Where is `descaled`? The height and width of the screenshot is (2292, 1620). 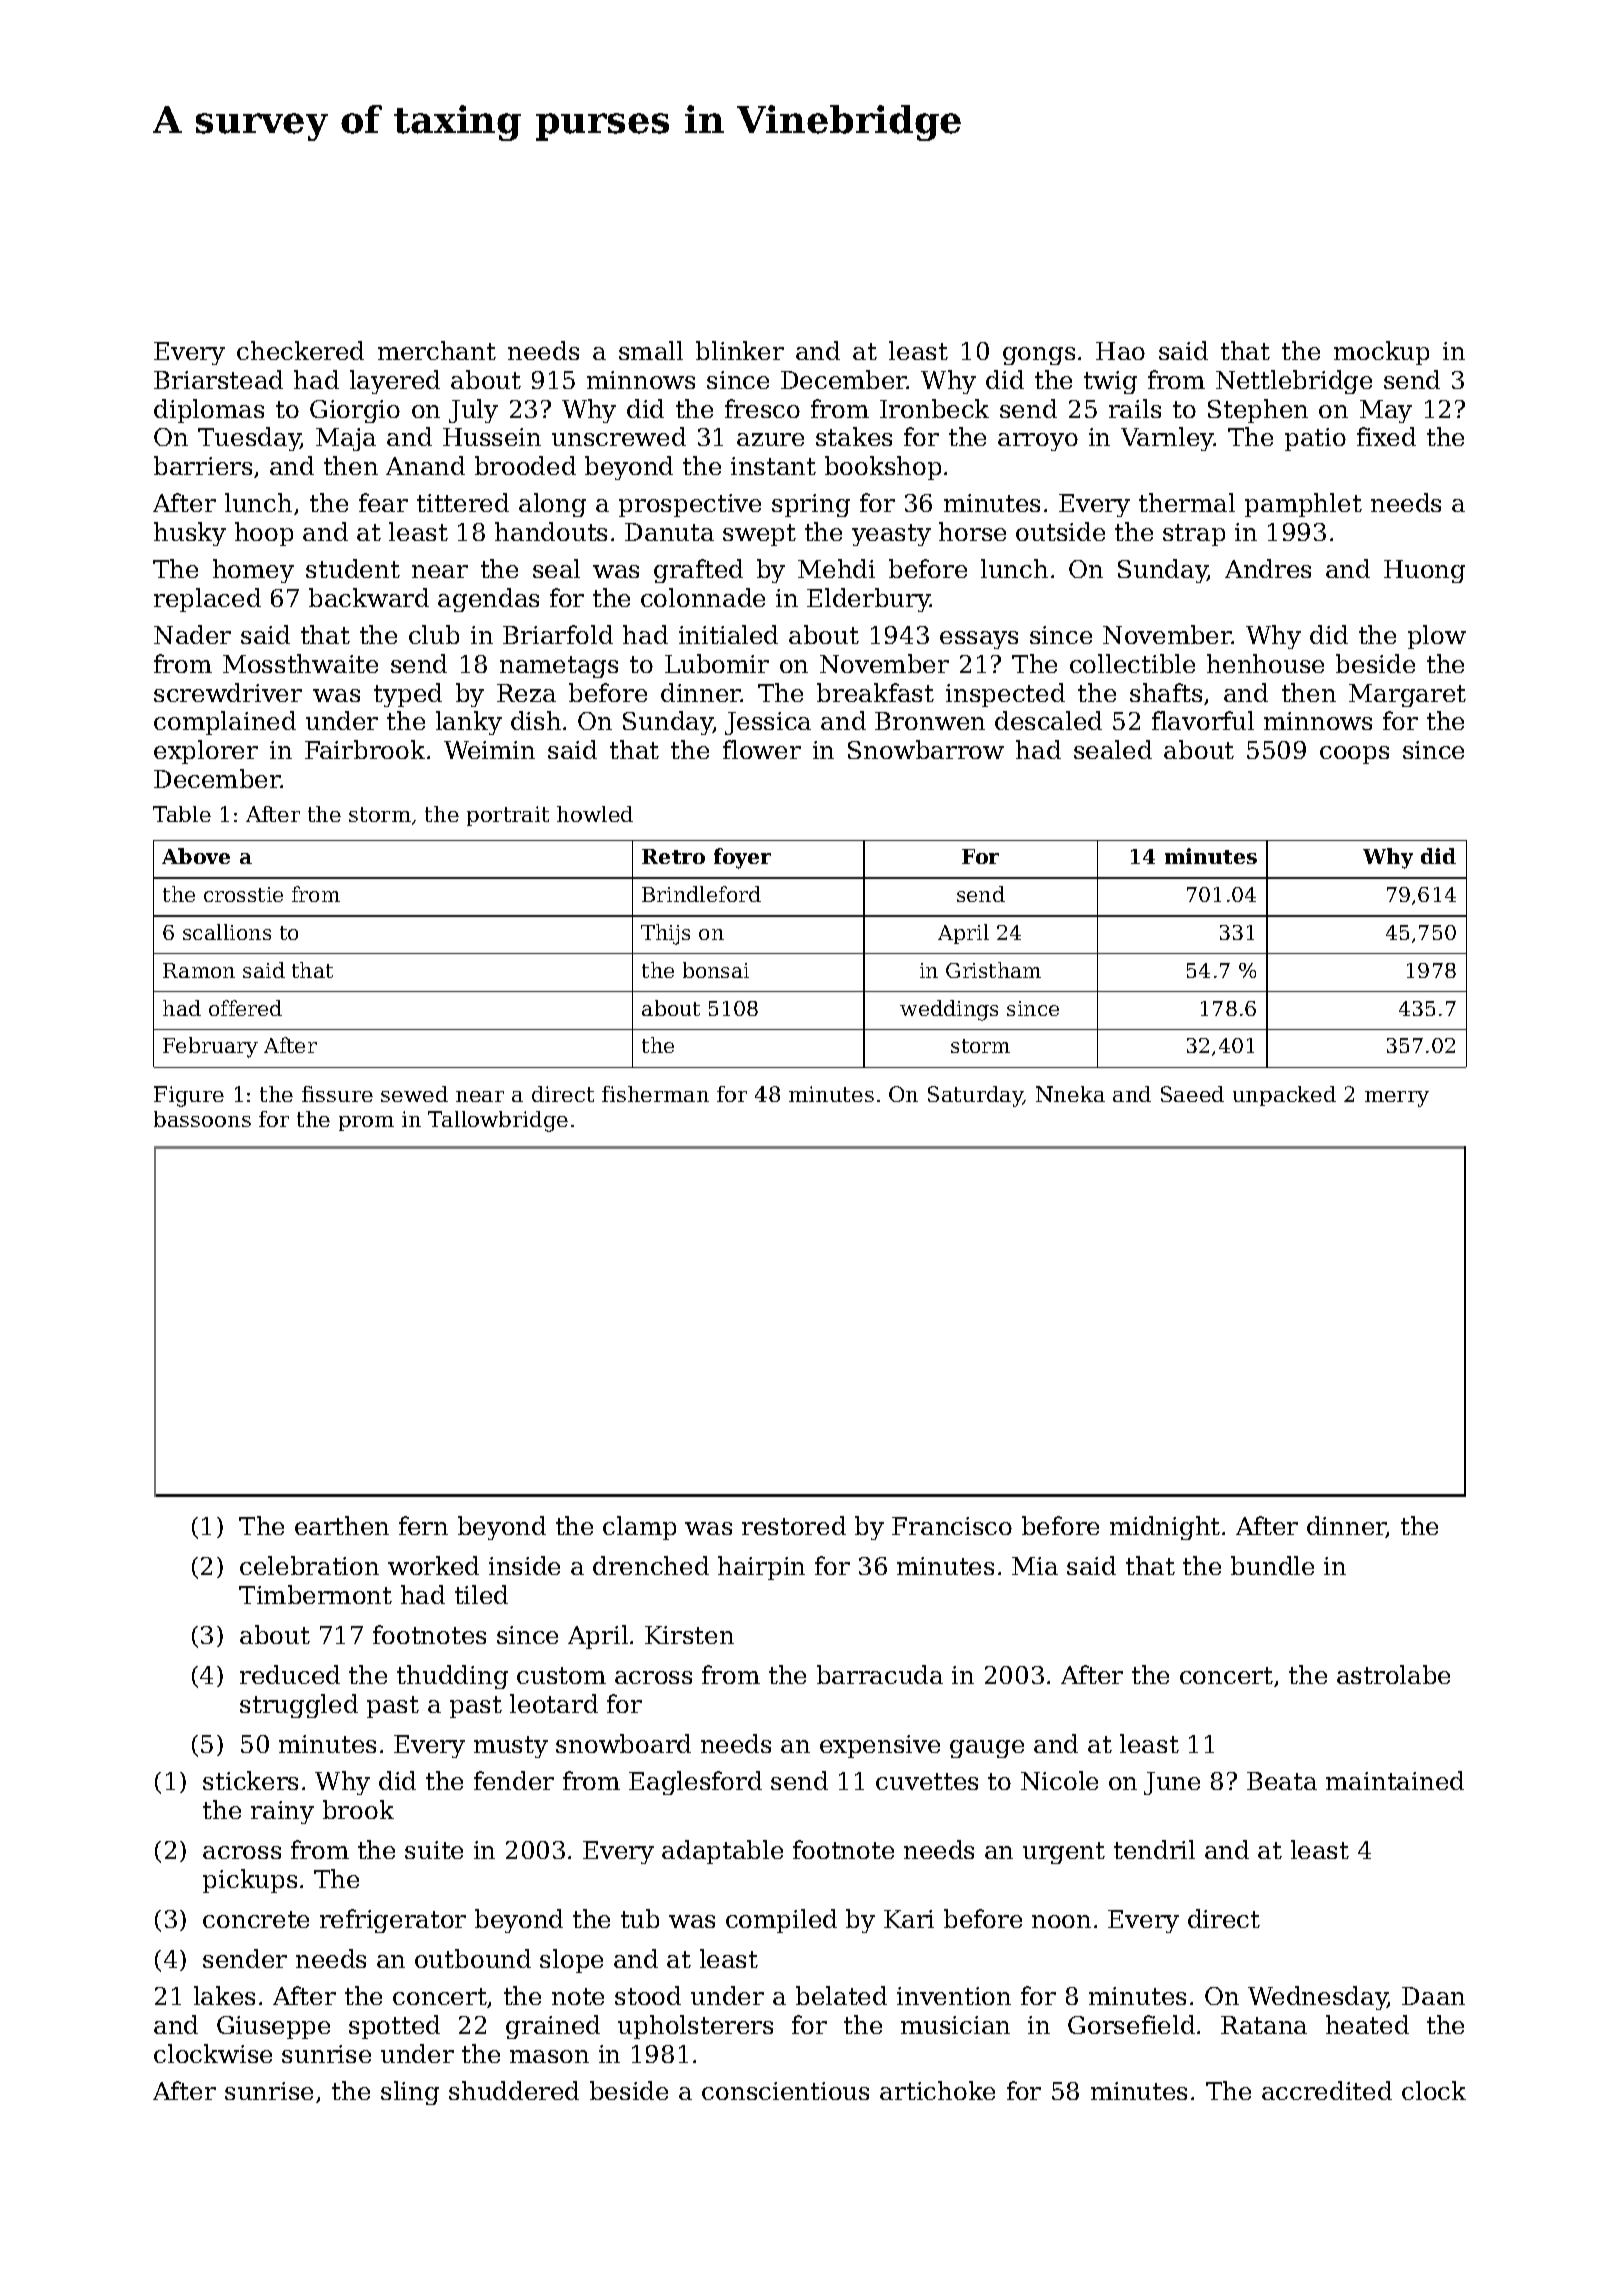
descaled is located at coordinates (1048, 720).
